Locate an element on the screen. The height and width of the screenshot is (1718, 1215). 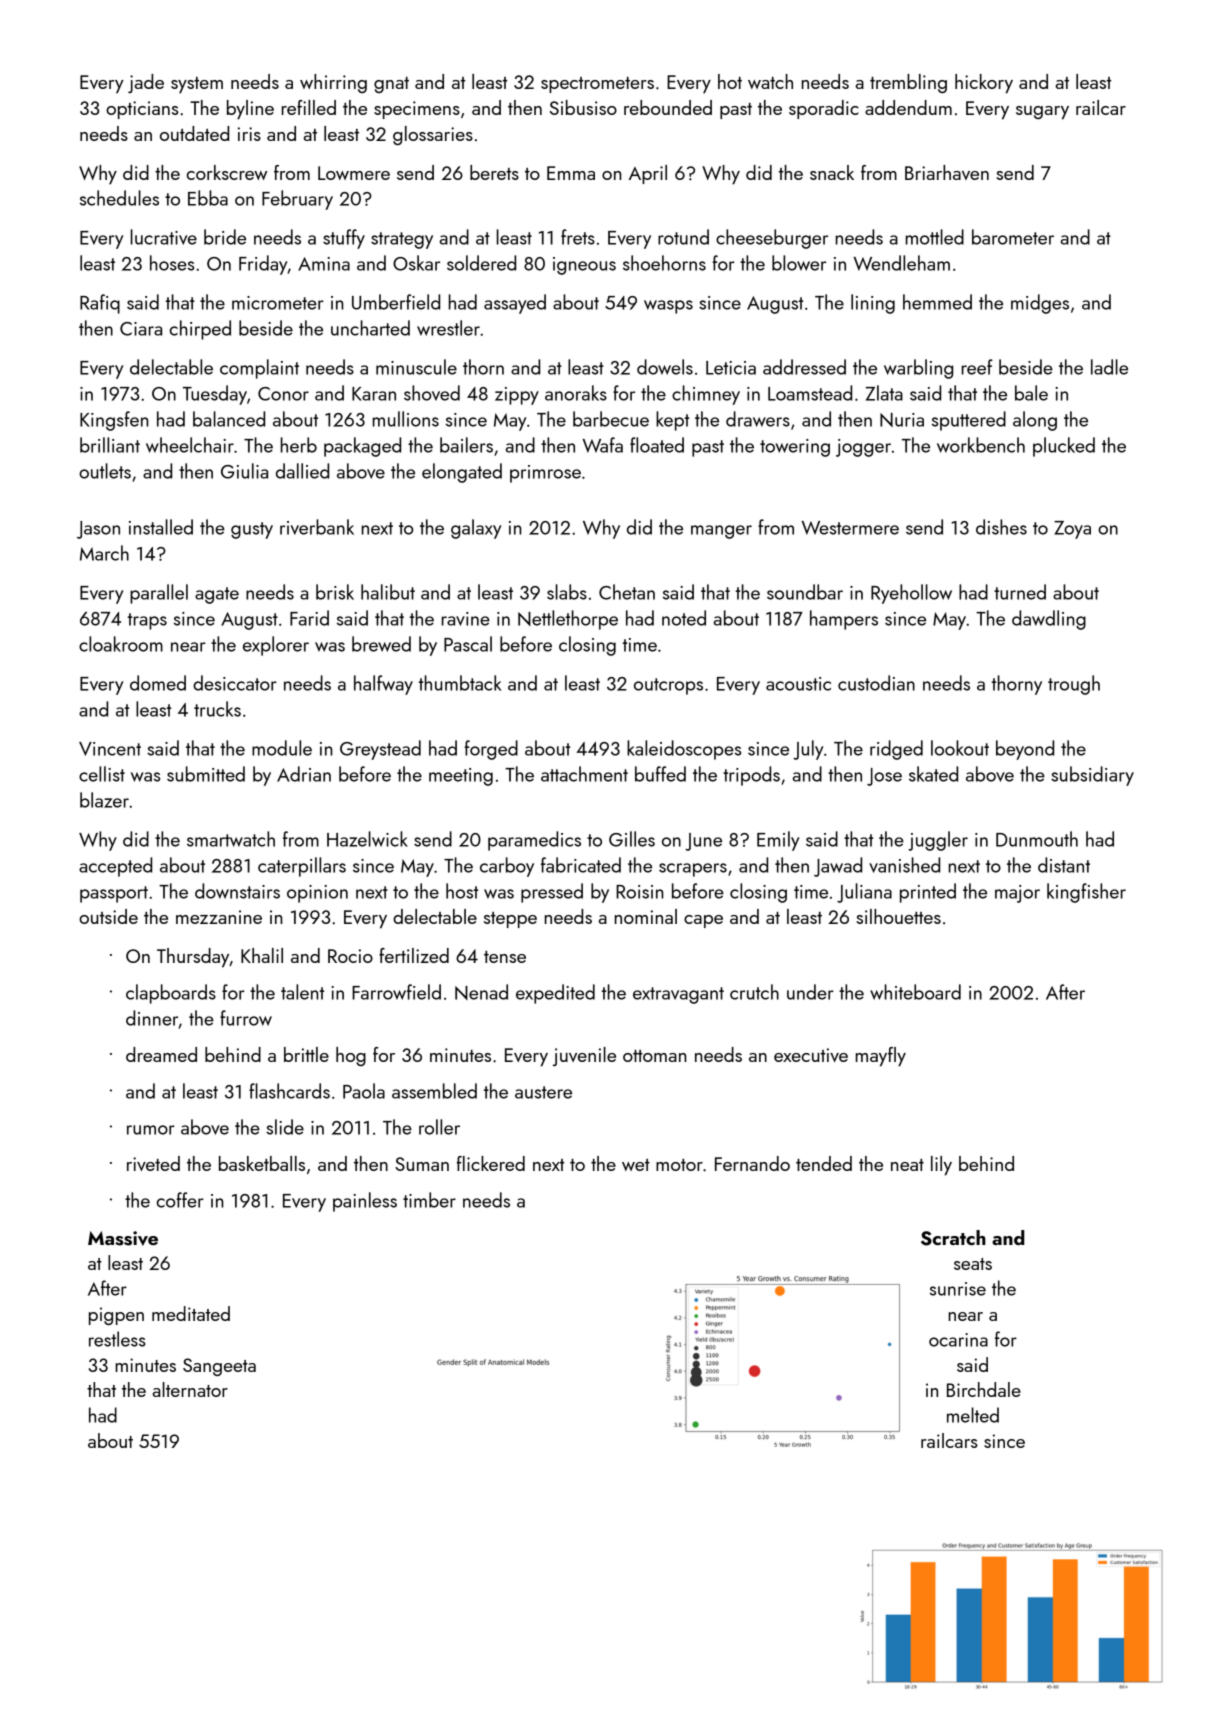
slabs is located at coordinates (567, 592).
